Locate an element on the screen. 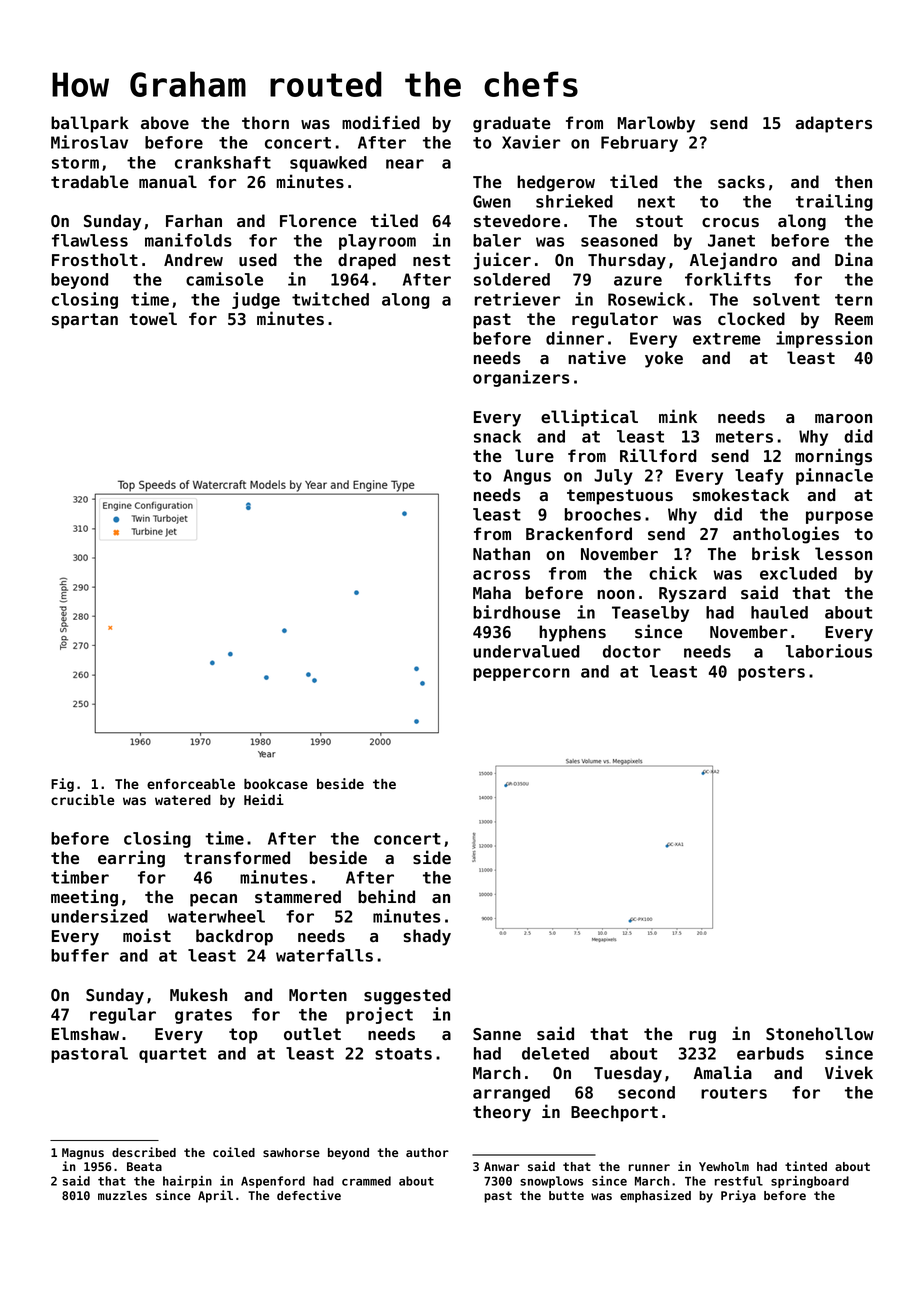 This screenshot has height=1308, width=924. muzzles is located at coordinates (122, 1195).
